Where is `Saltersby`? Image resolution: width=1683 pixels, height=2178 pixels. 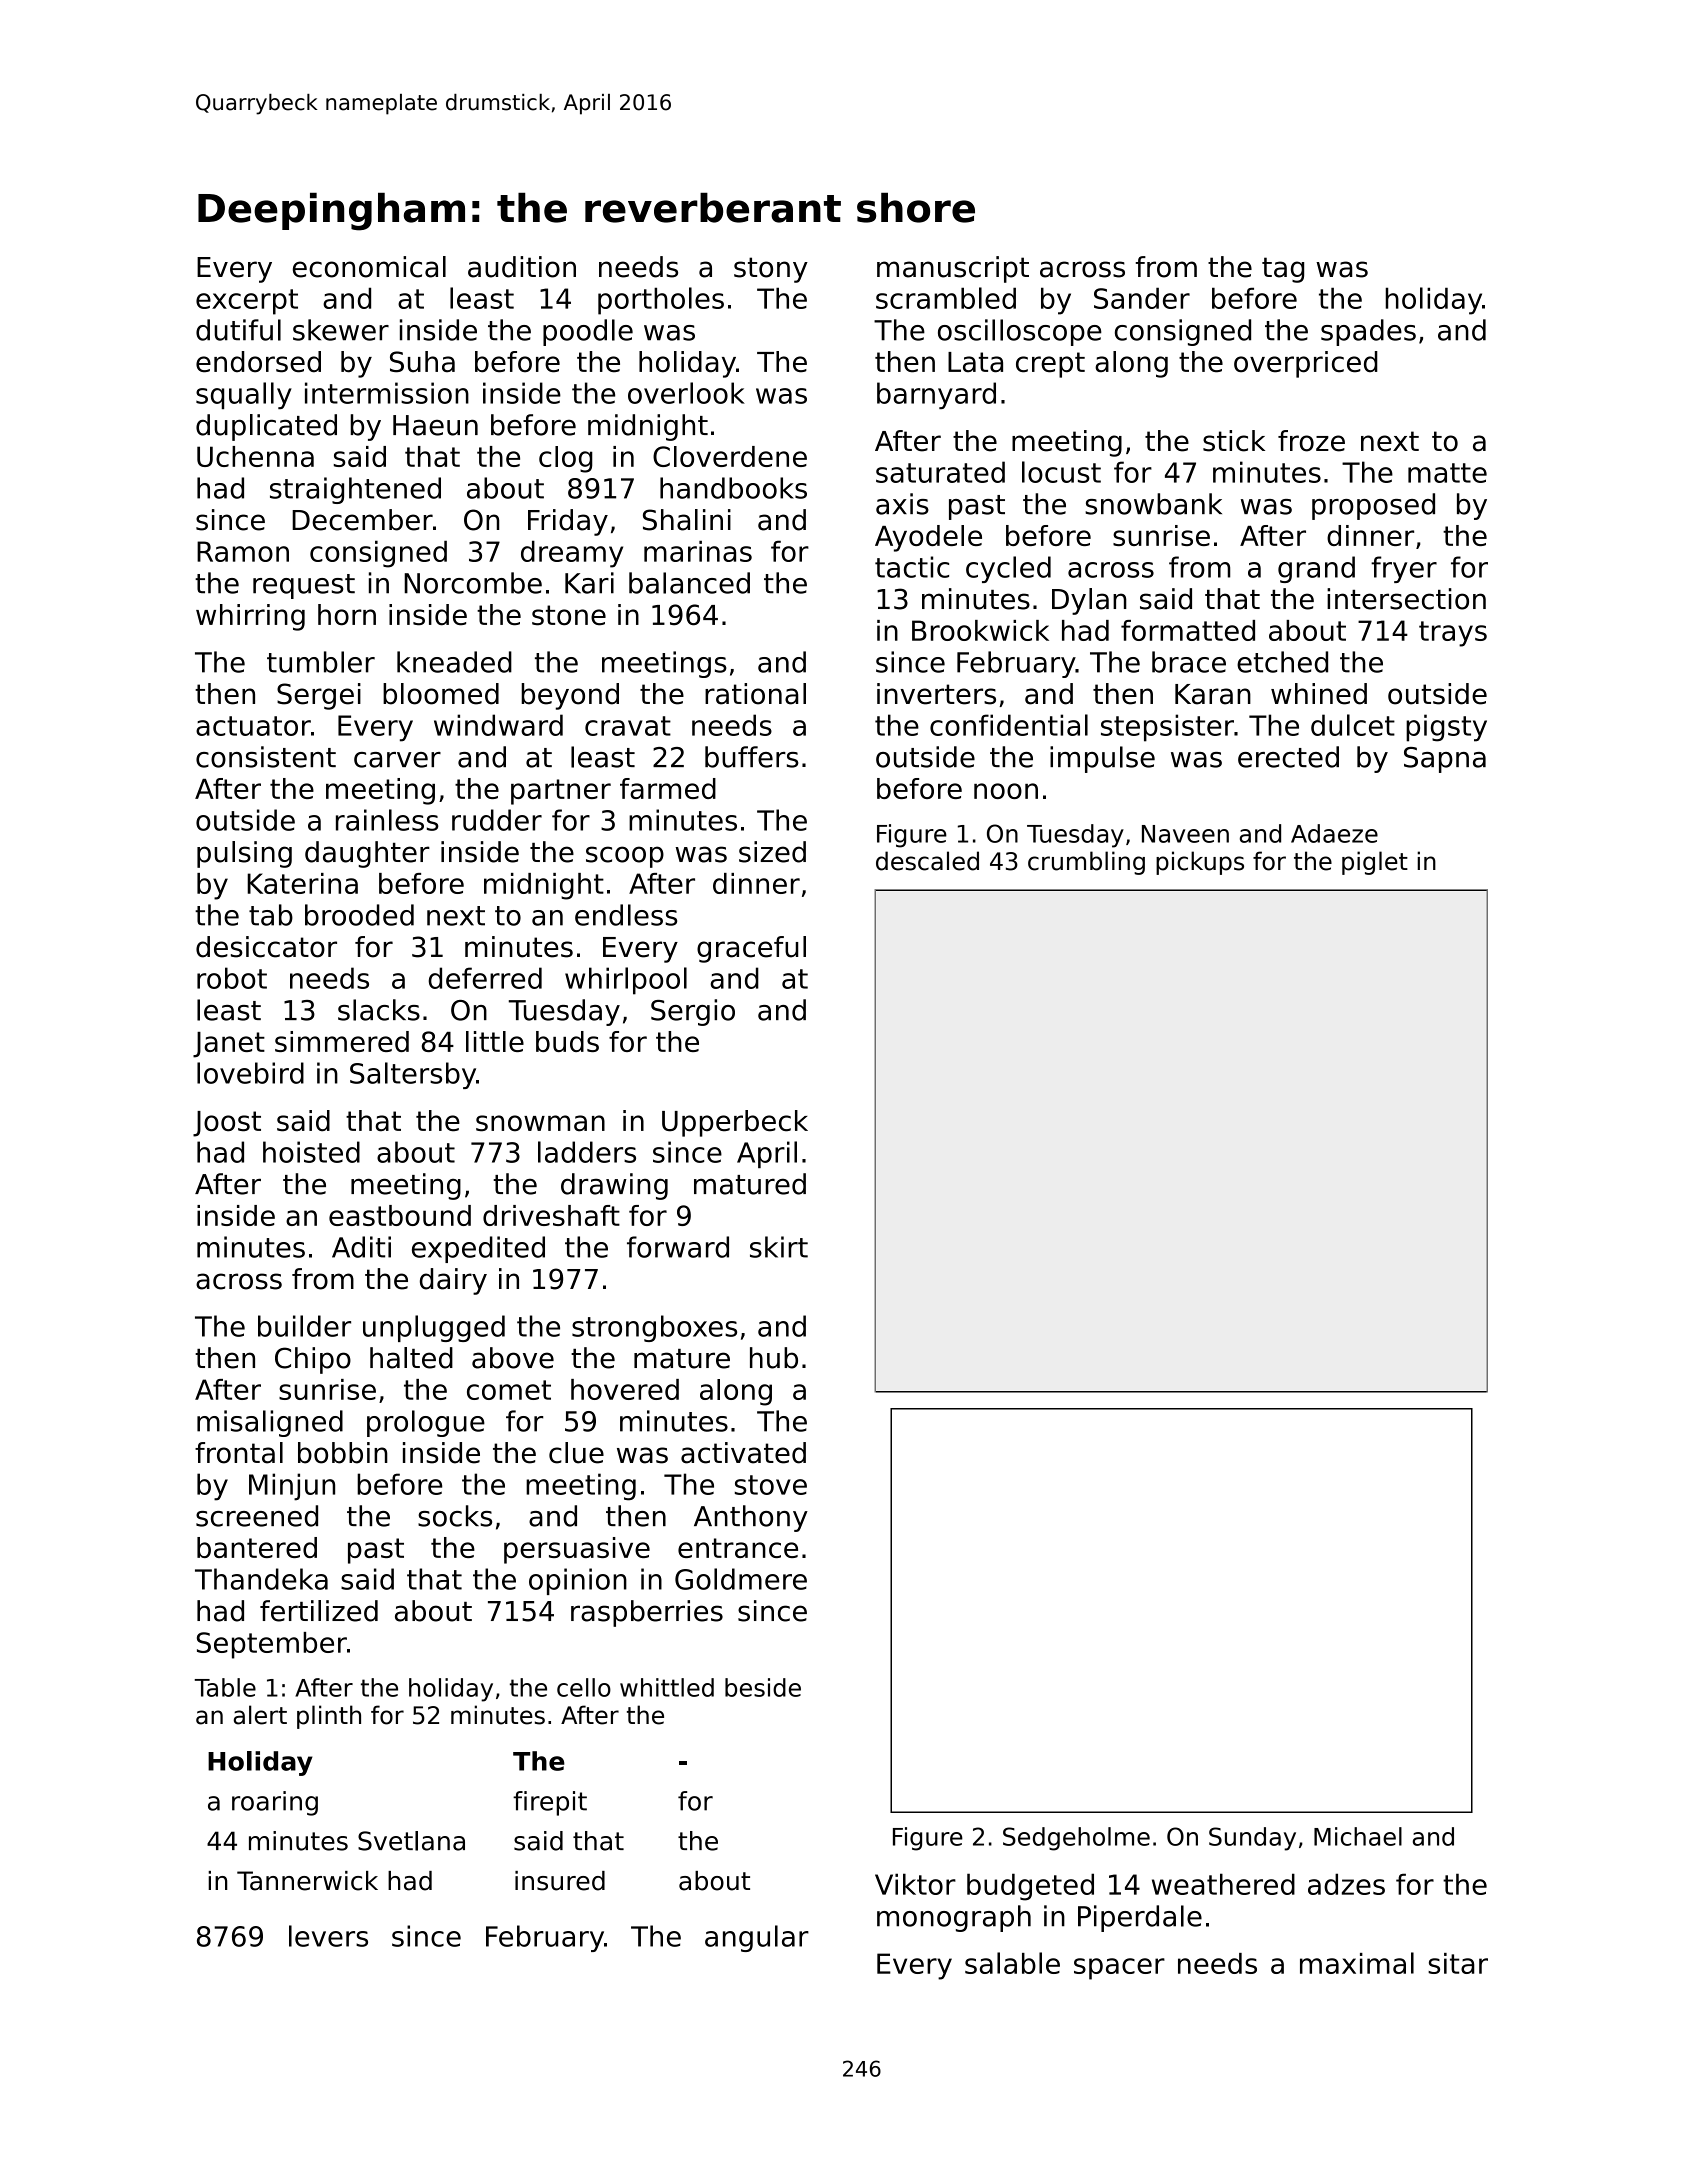
Saltersby is located at coordinates (413, 1075).
